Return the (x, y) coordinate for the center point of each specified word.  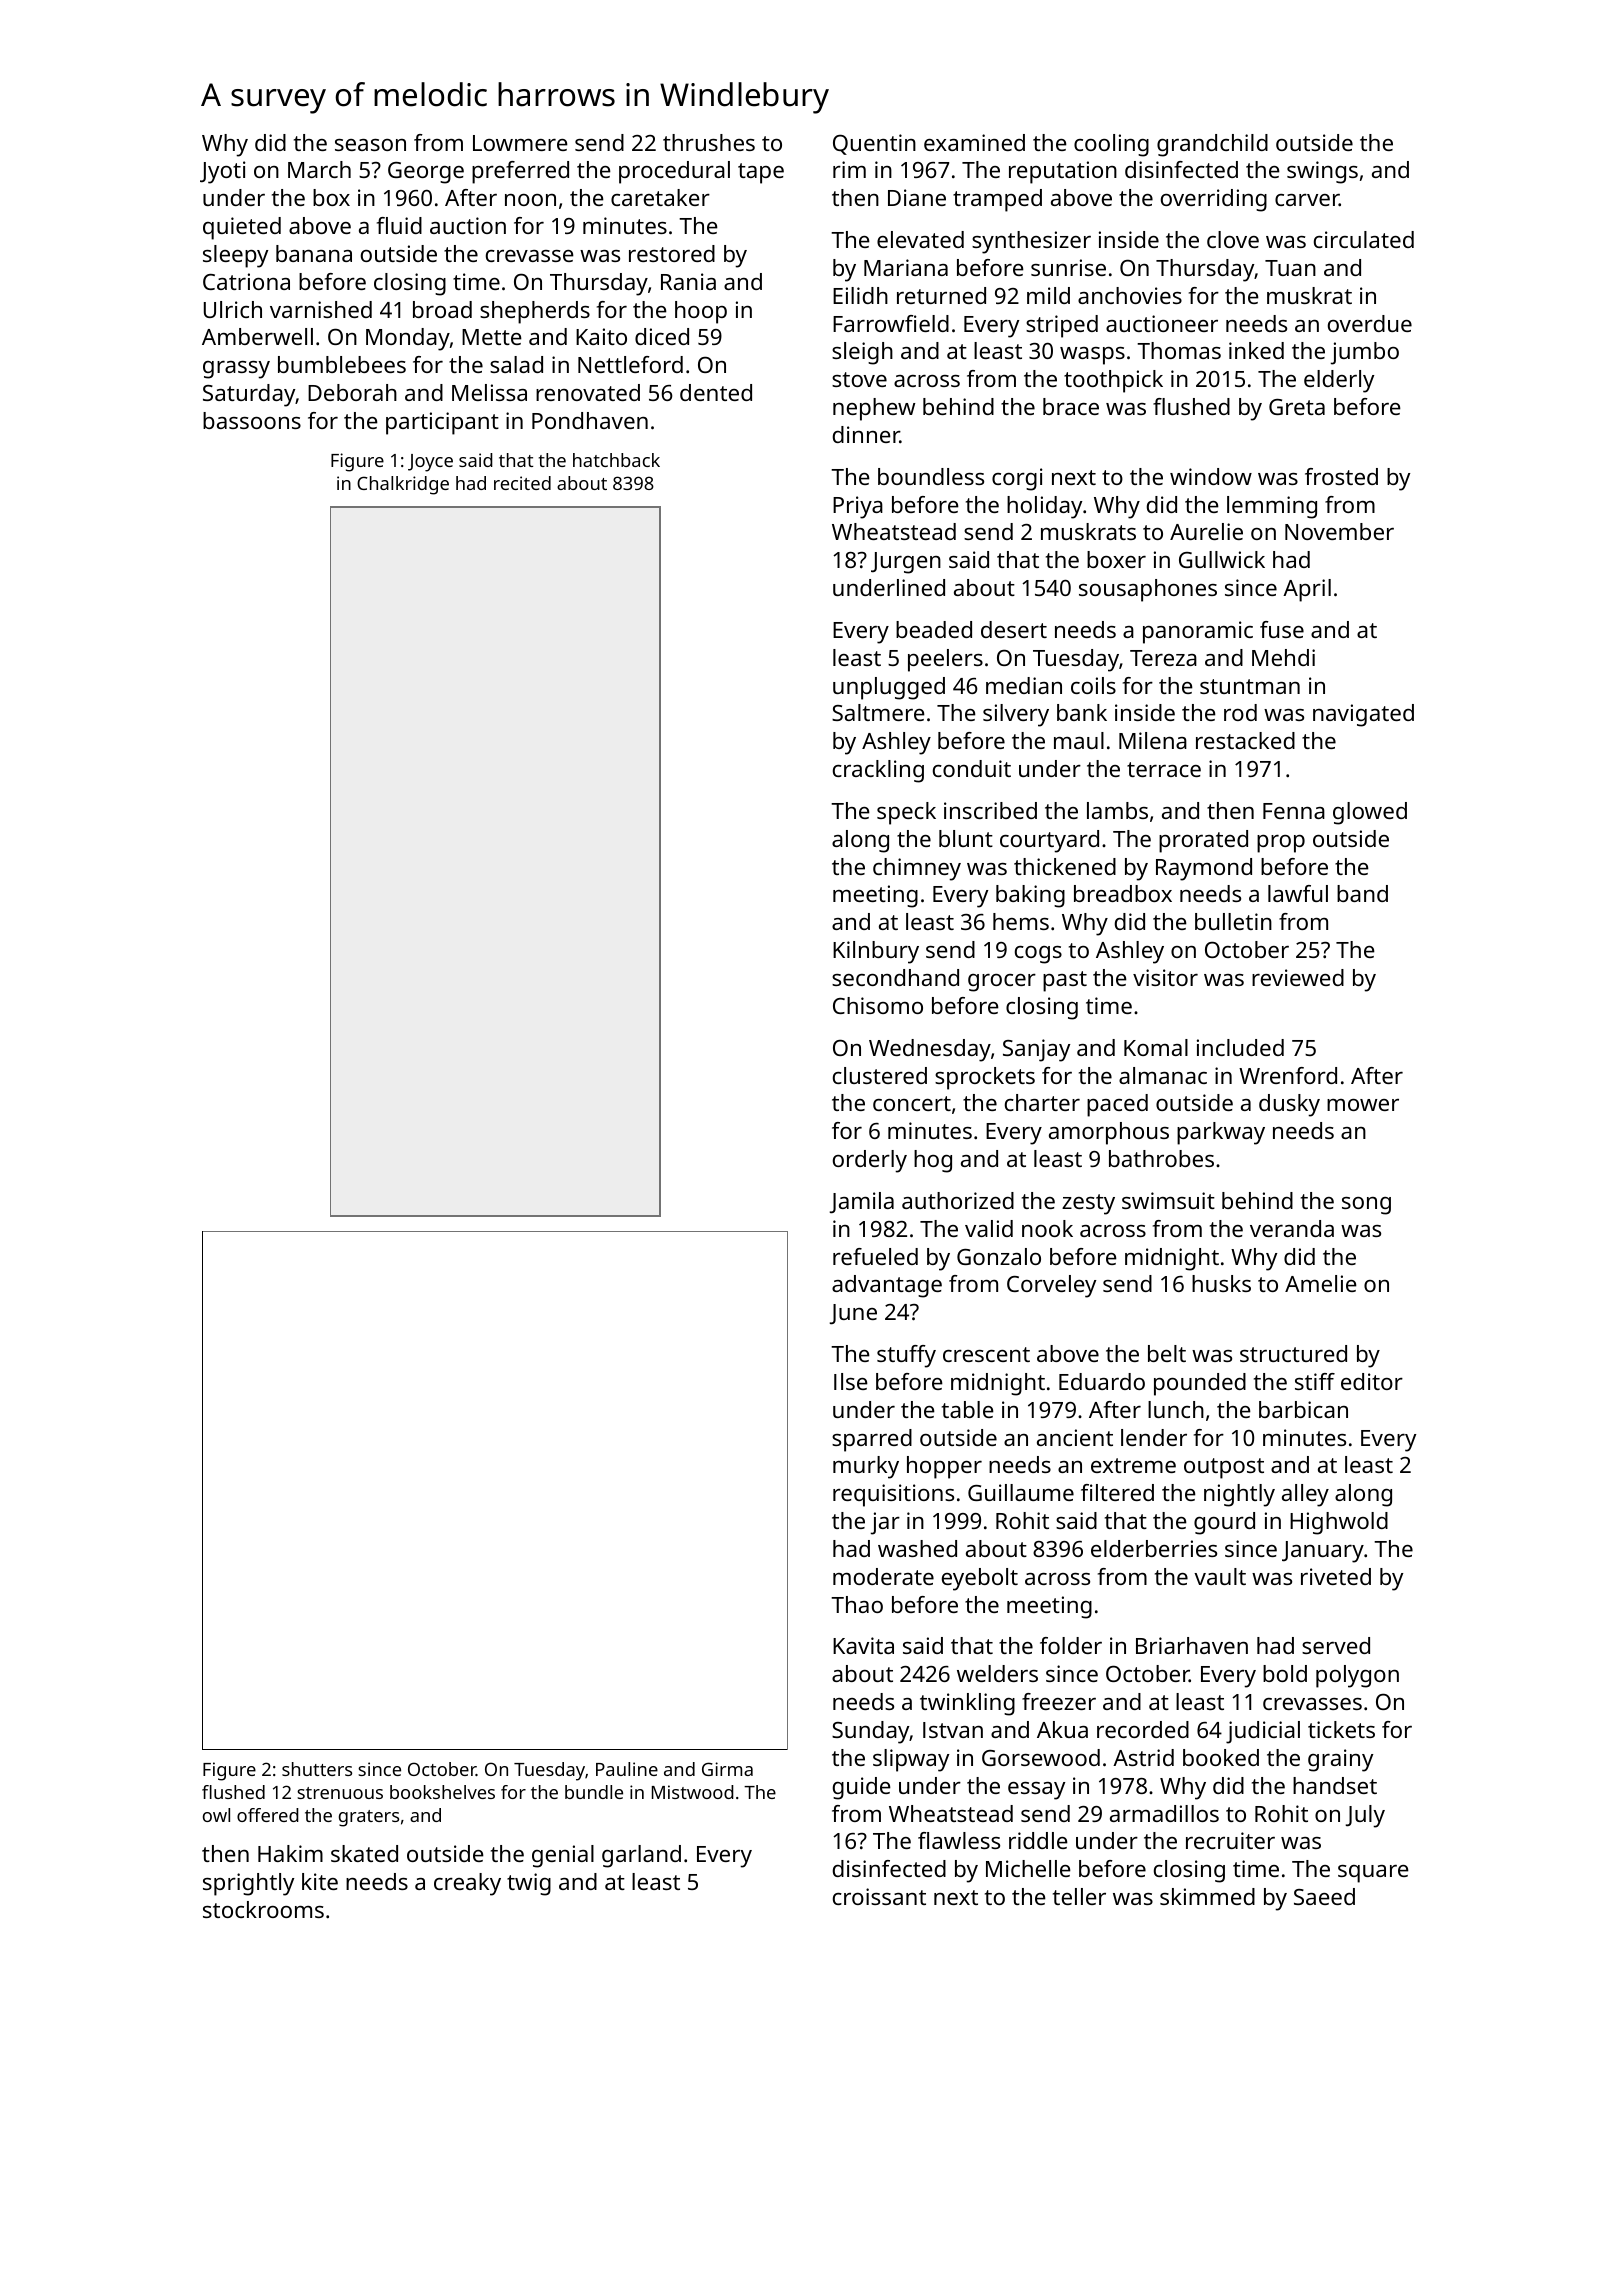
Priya (858, 507)
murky (866, 1467)
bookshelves (442, 1792)
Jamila (862, 1203)
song (1366, 1206)
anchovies (1130, 295)
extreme (1133, 1465)
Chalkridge (403, 485)
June (853, 1314)
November (1339, 531)
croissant (879, 1896)
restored (672, 253)
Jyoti (223, 172)
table (968, 1409)
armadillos (1164, 1813)
